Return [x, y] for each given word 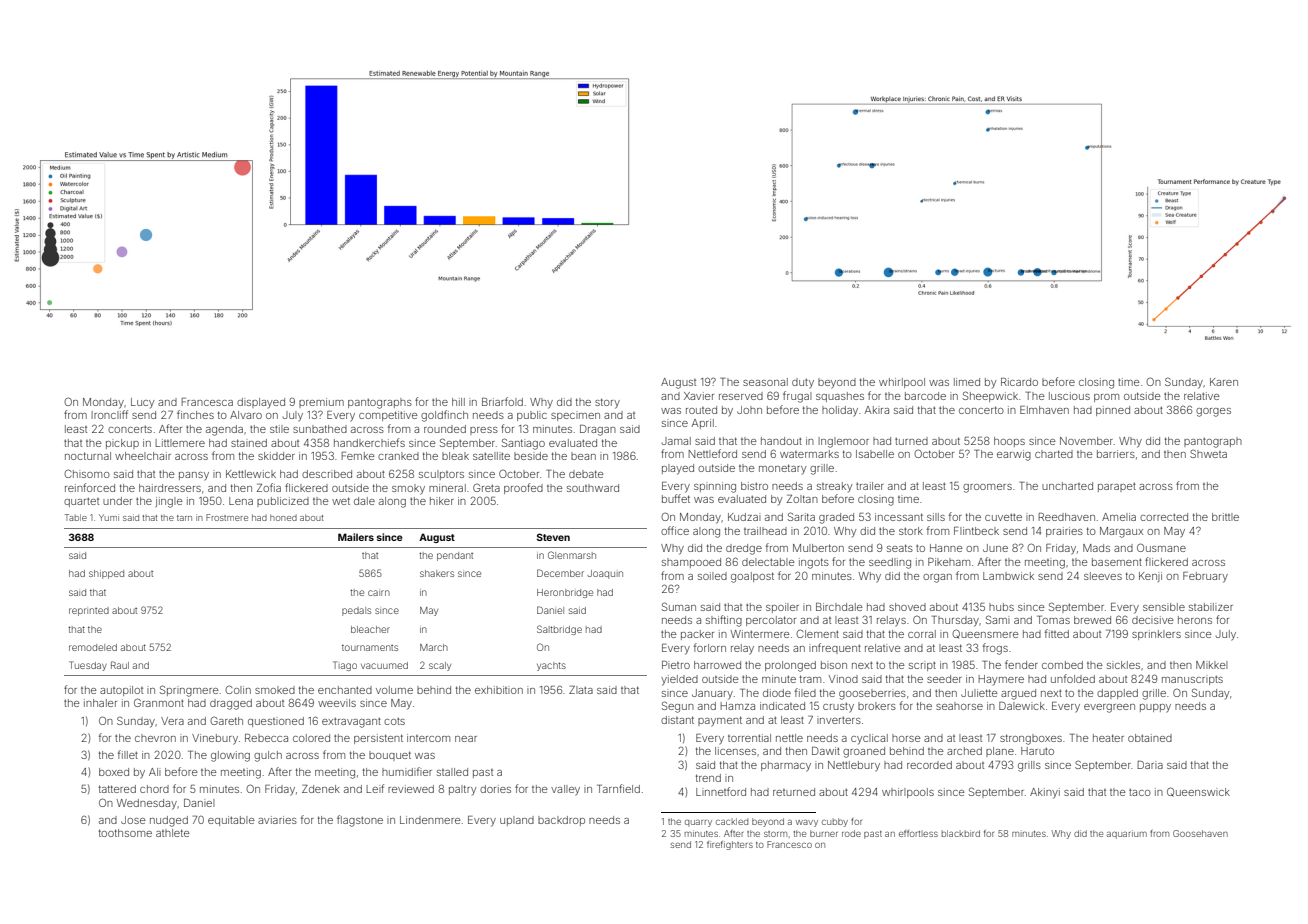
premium [321, 403]
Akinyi [1045, 793]
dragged [231, 704]
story [607, 403]
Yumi [109, 517]
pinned [1113, 411]
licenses [735, 751]
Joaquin [605, 574]
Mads [1096, 548]
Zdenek [321, 789]
